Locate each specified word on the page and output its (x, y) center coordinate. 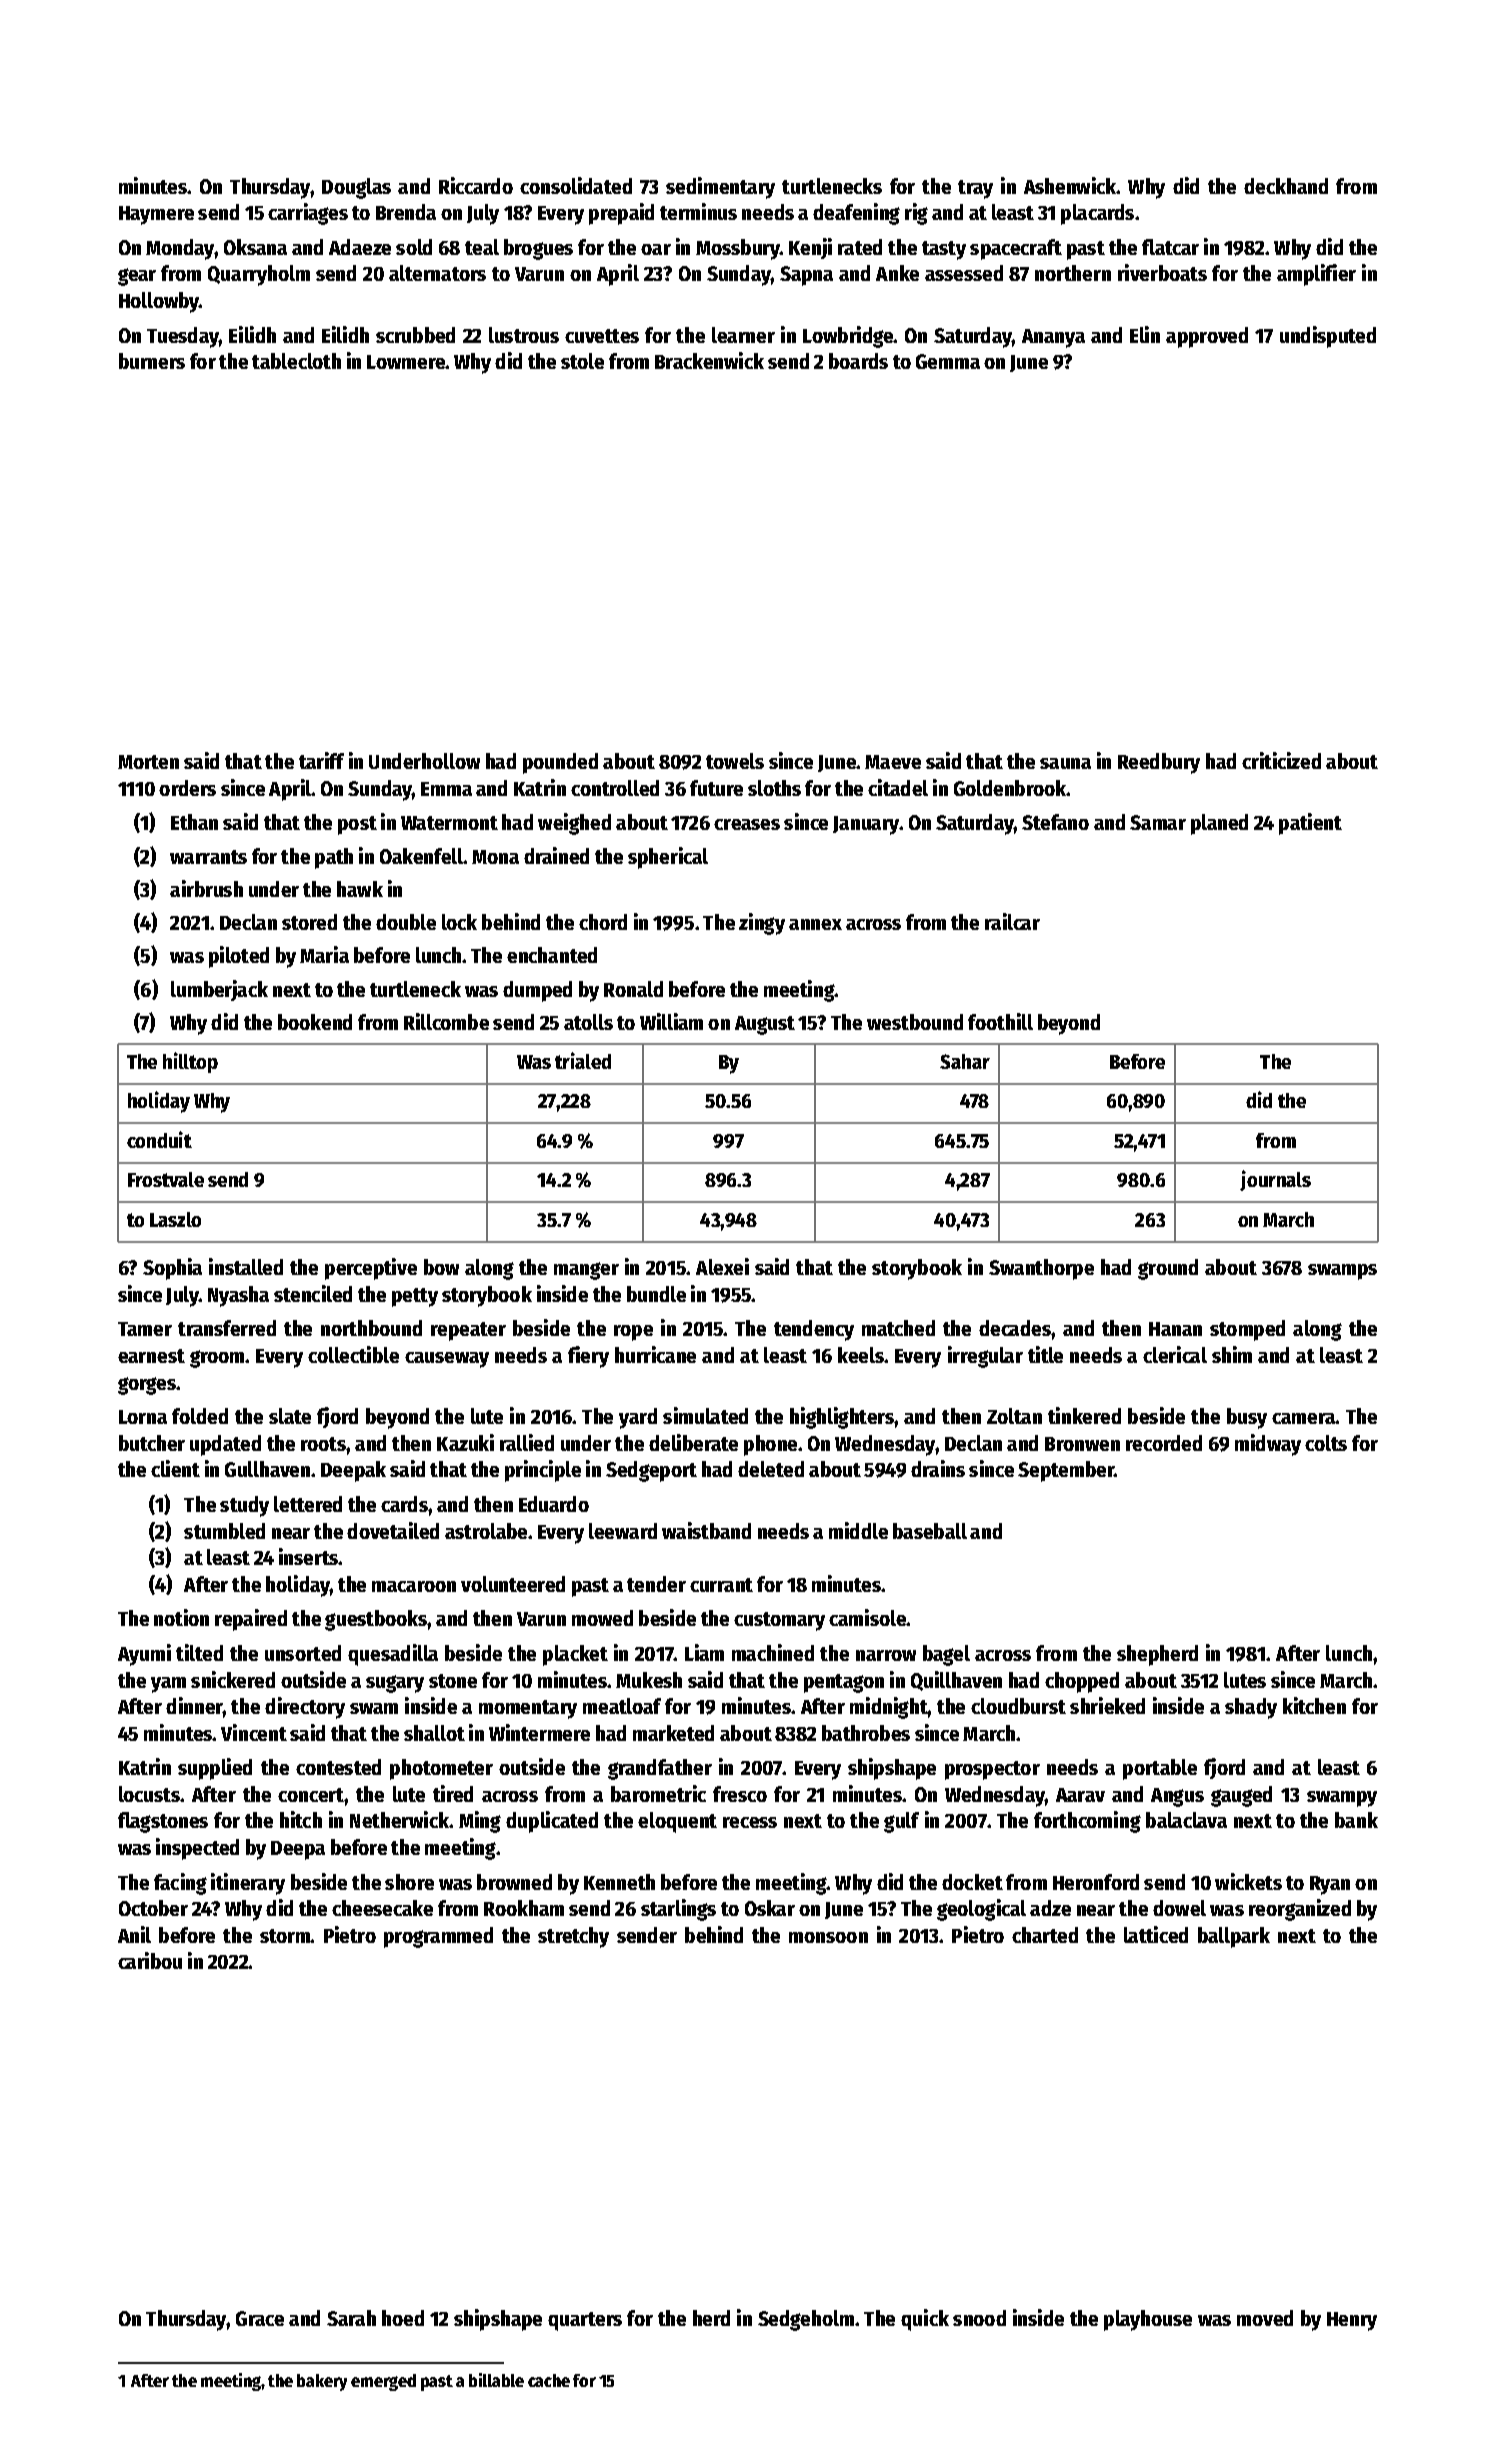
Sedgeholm (806, 2320)
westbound (915, 1022)
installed (246, 1266)
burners (152, 361)
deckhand (1286, 186)
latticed (1156, 1934)
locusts (149, 1794)
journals (1275, 1180)
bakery (322, 2382)
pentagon (844, 1683)
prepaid (621, 214)
